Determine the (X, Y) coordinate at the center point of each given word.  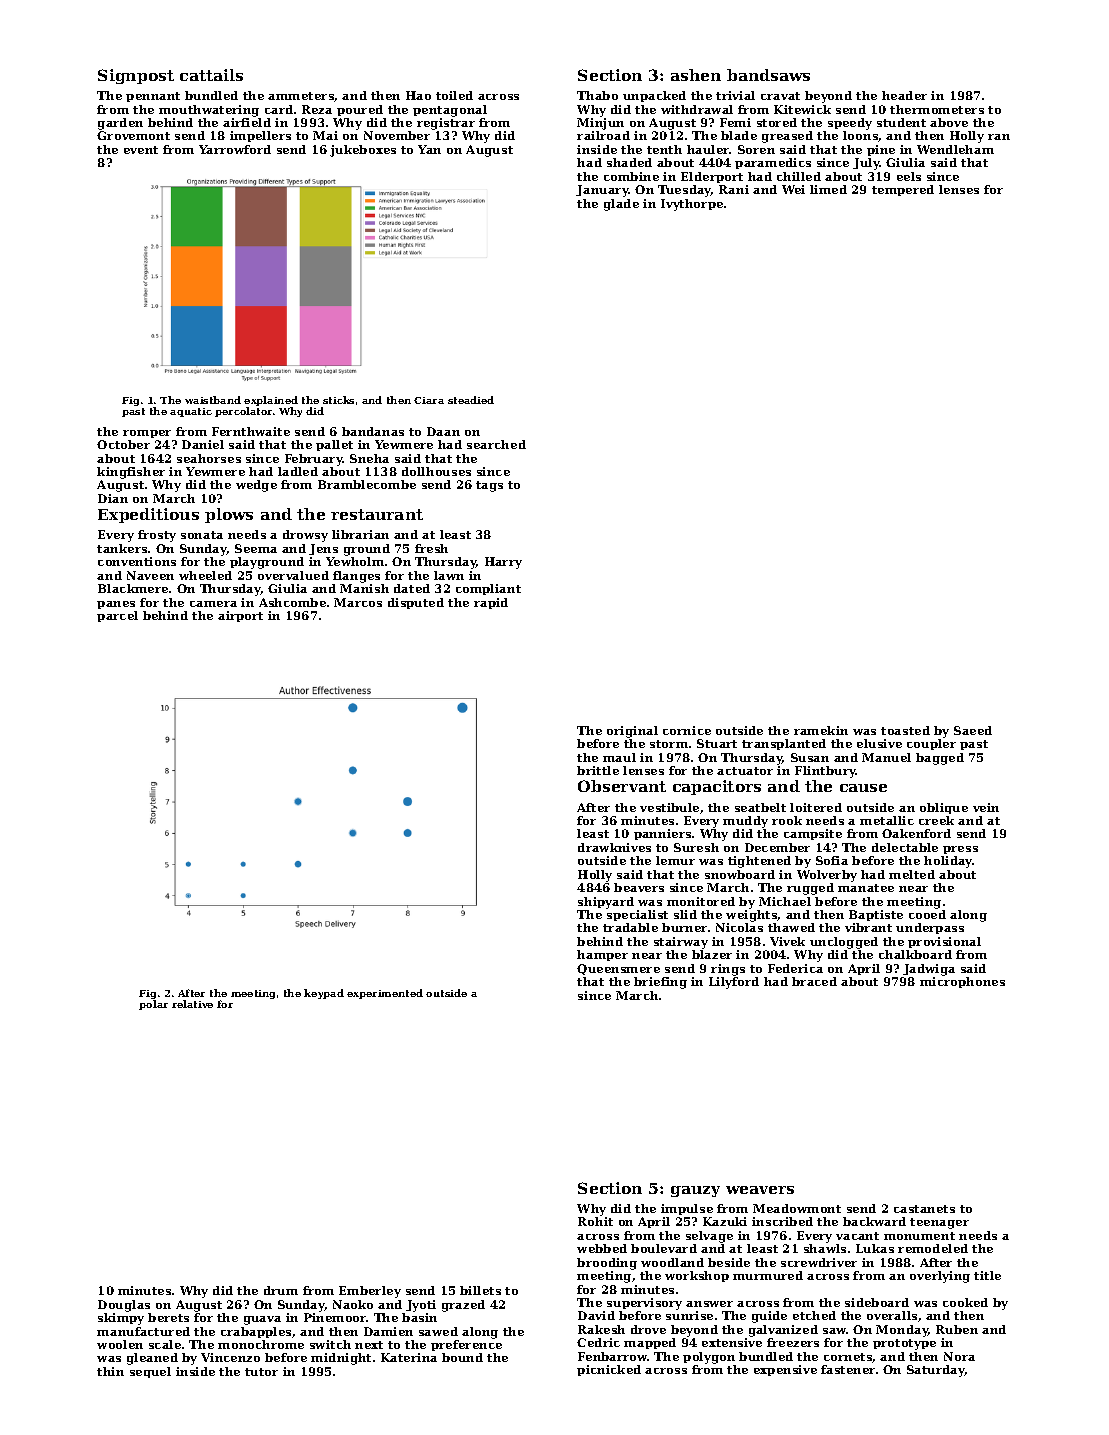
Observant (622, 786)
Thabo (597, 95)
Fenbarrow (613, 1356)
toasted (905, 730)
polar (153, 1005)
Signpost (136, 76)
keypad (324, 994)
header (904, 95)
